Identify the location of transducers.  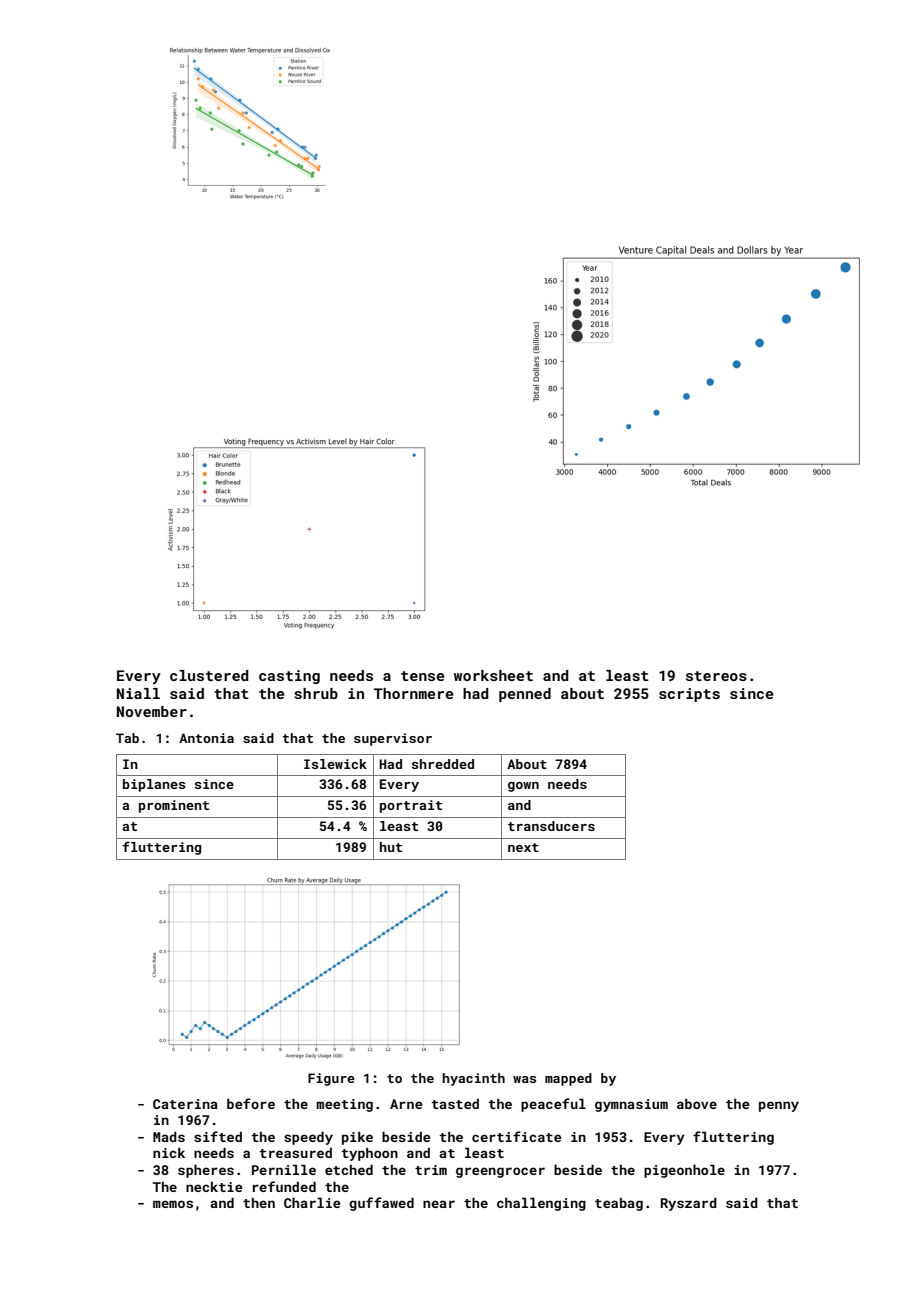
(551, 826).
